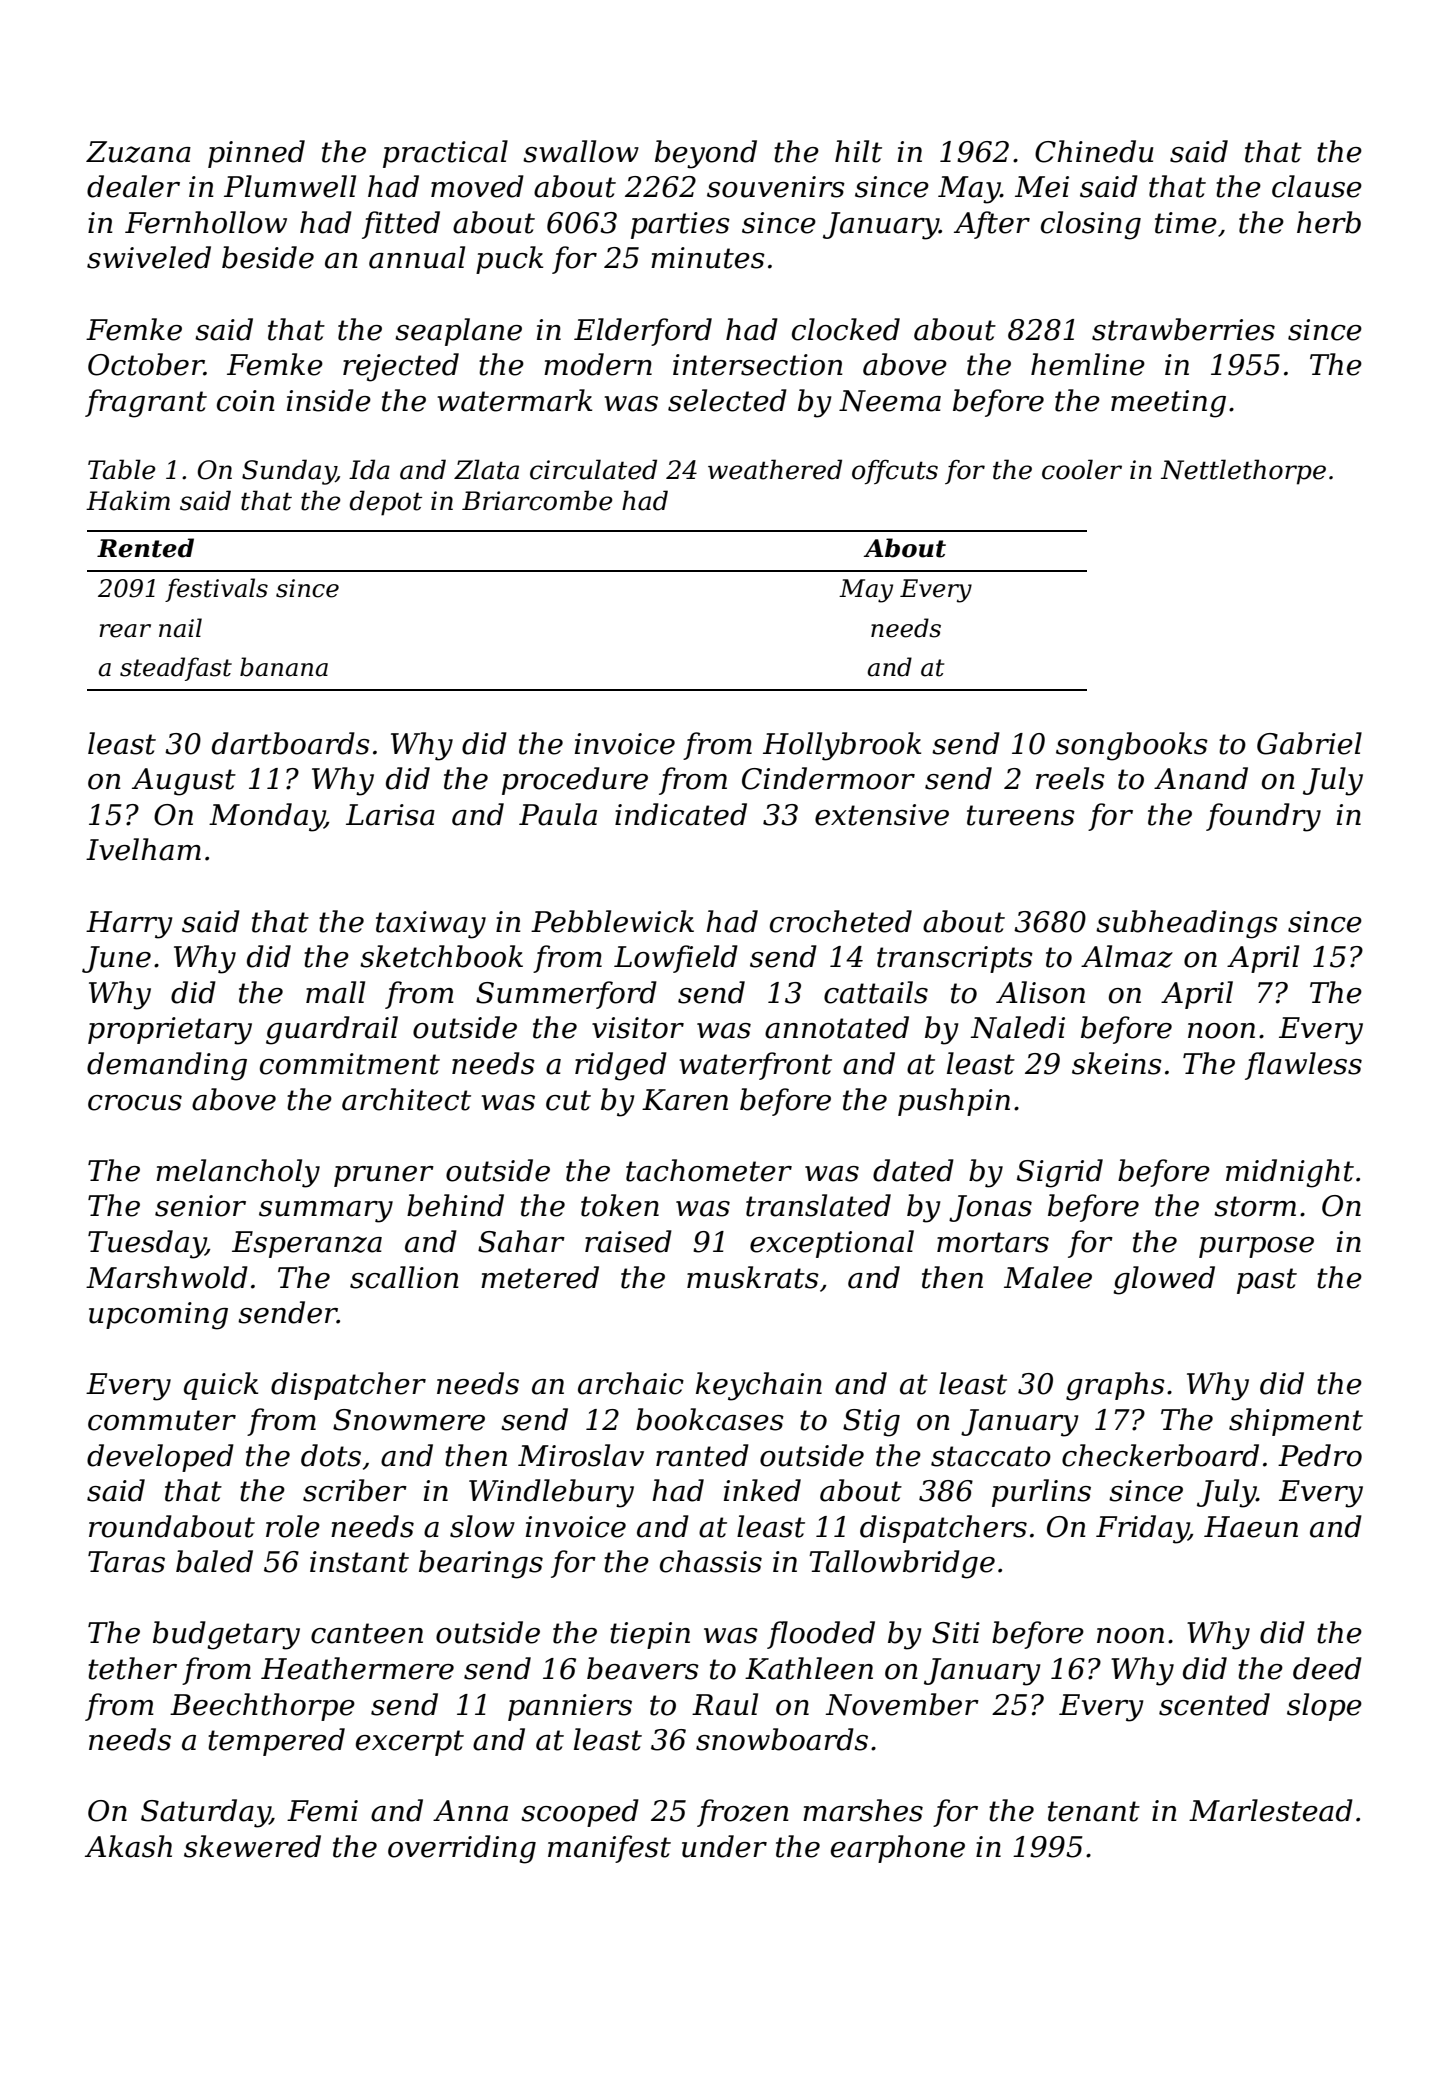  Describe the element at coordinates (214, 1561) in the page. I see `baled` at that location.
